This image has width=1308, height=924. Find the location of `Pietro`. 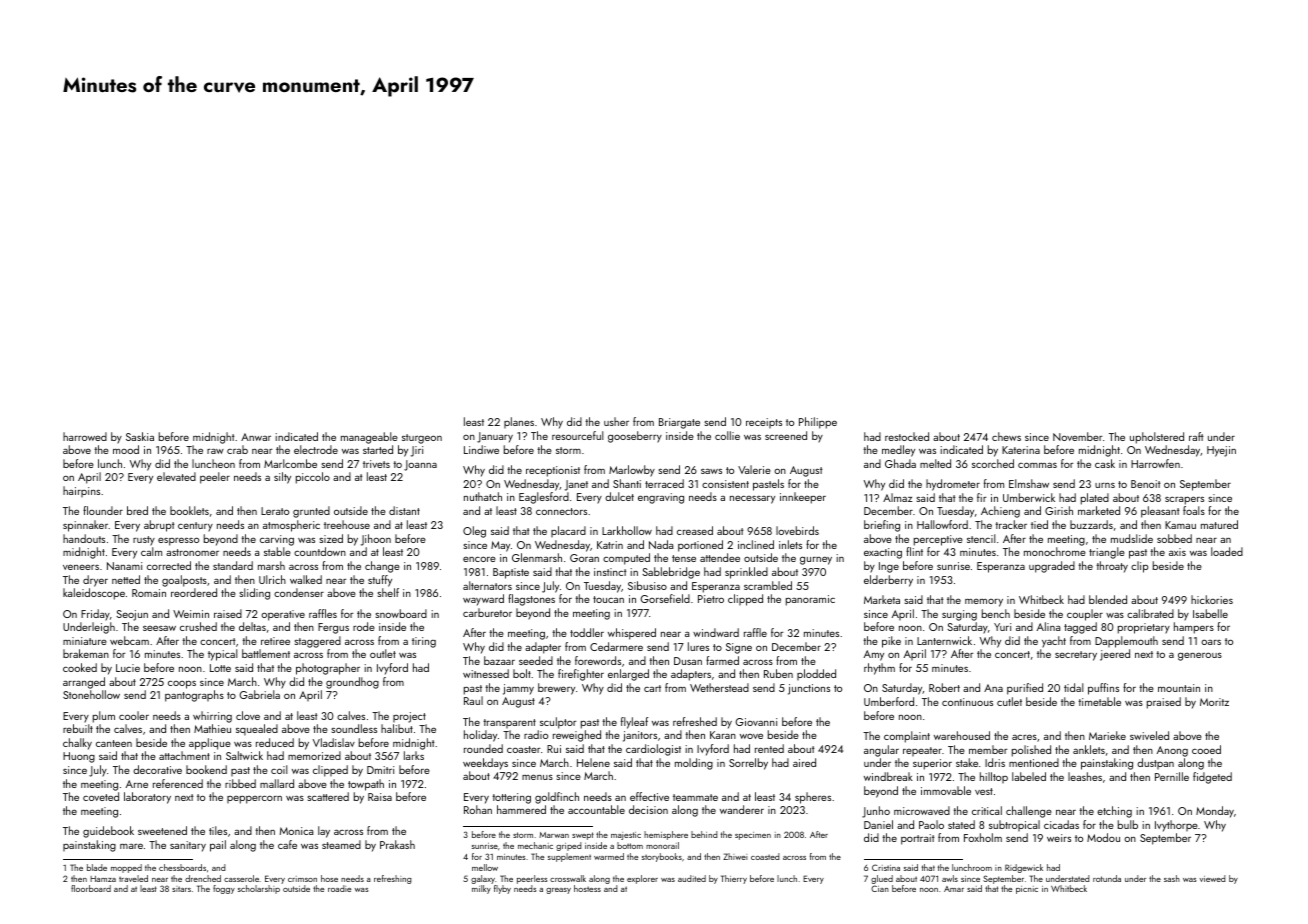

Pietro is located at coordinates (711, 599).
